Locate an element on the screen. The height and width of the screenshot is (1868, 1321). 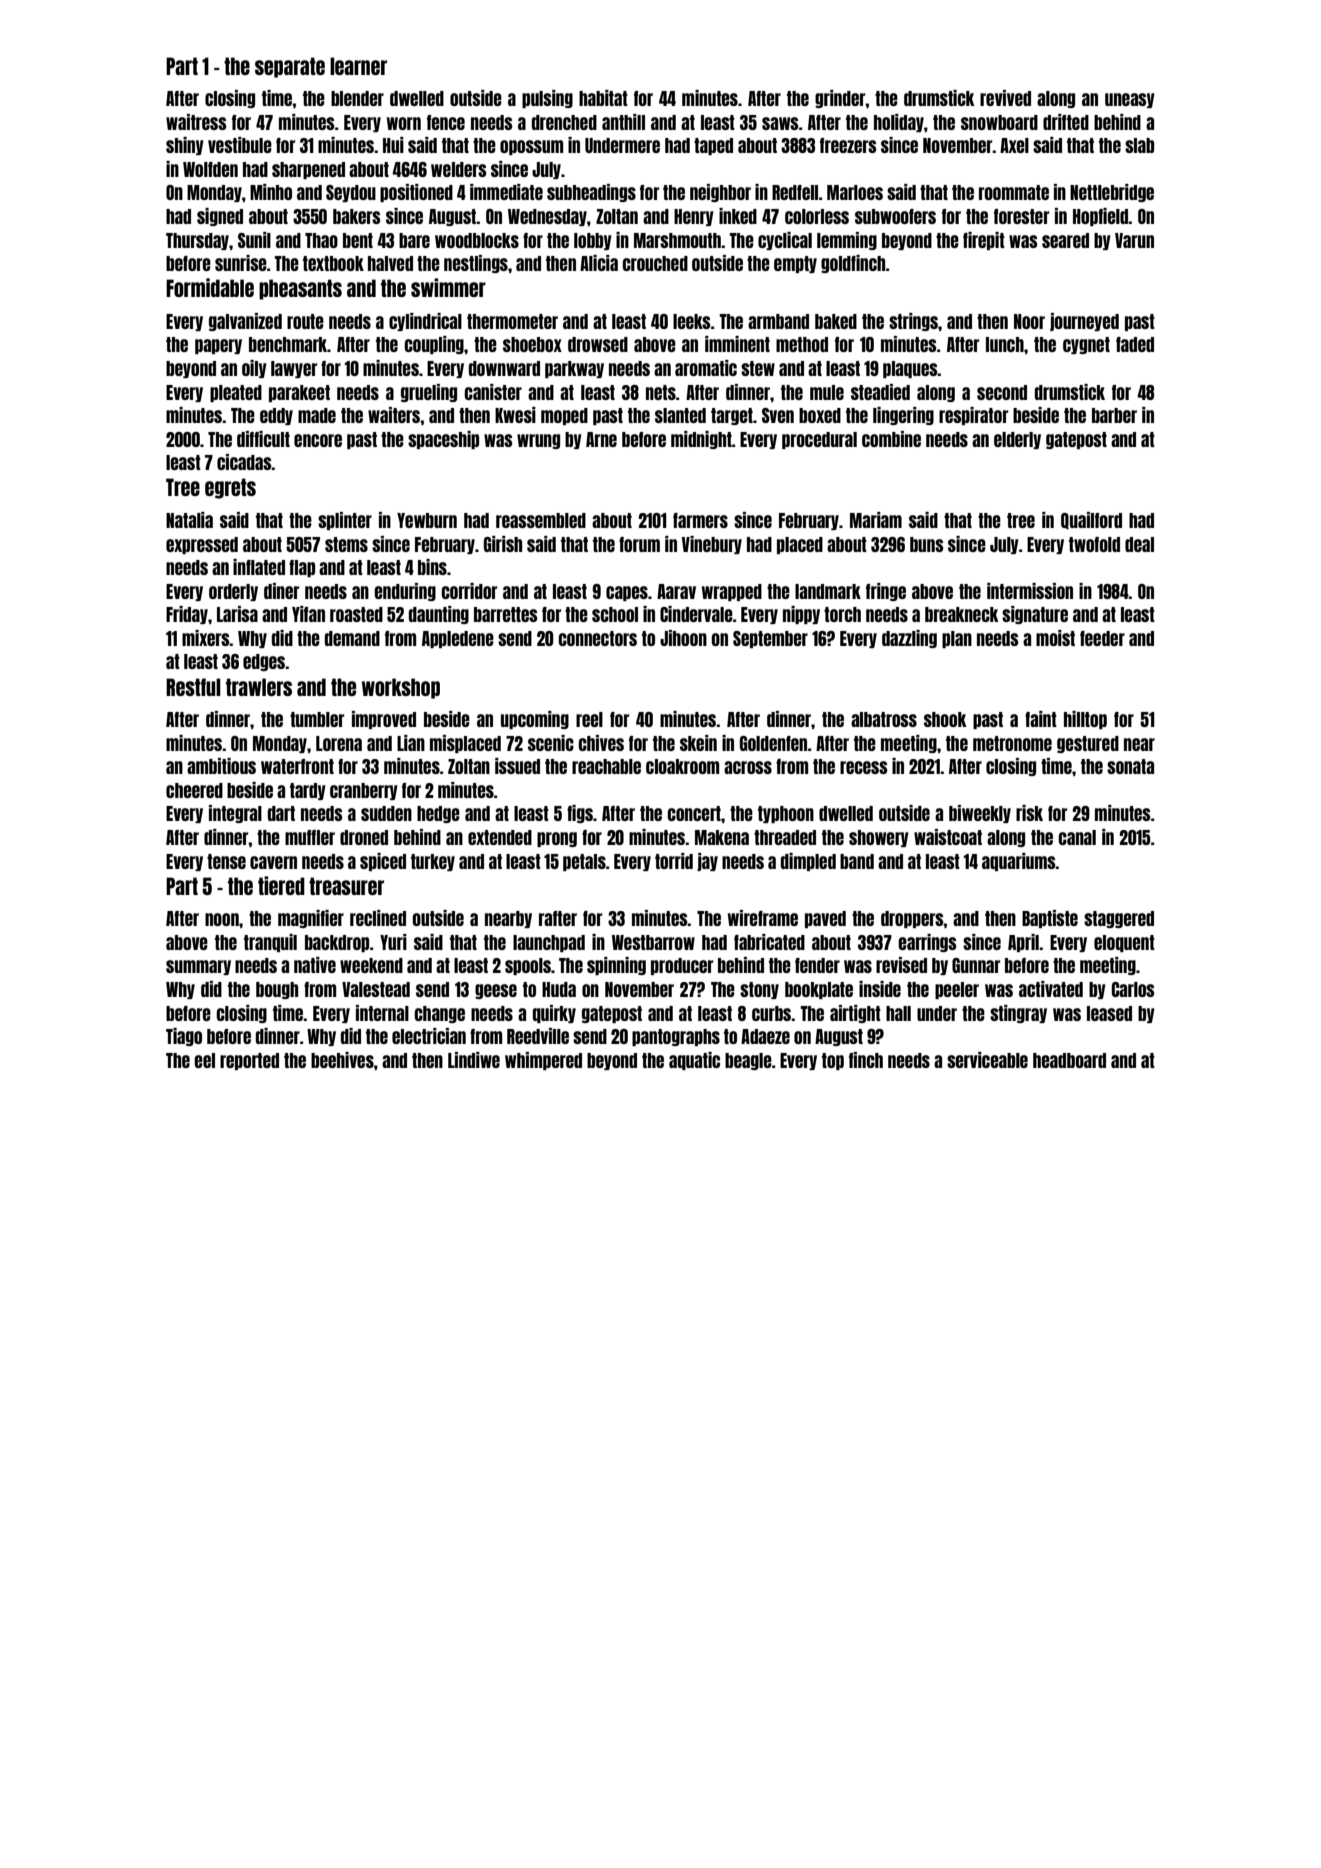
signed is located at coordinates (220, 217).
